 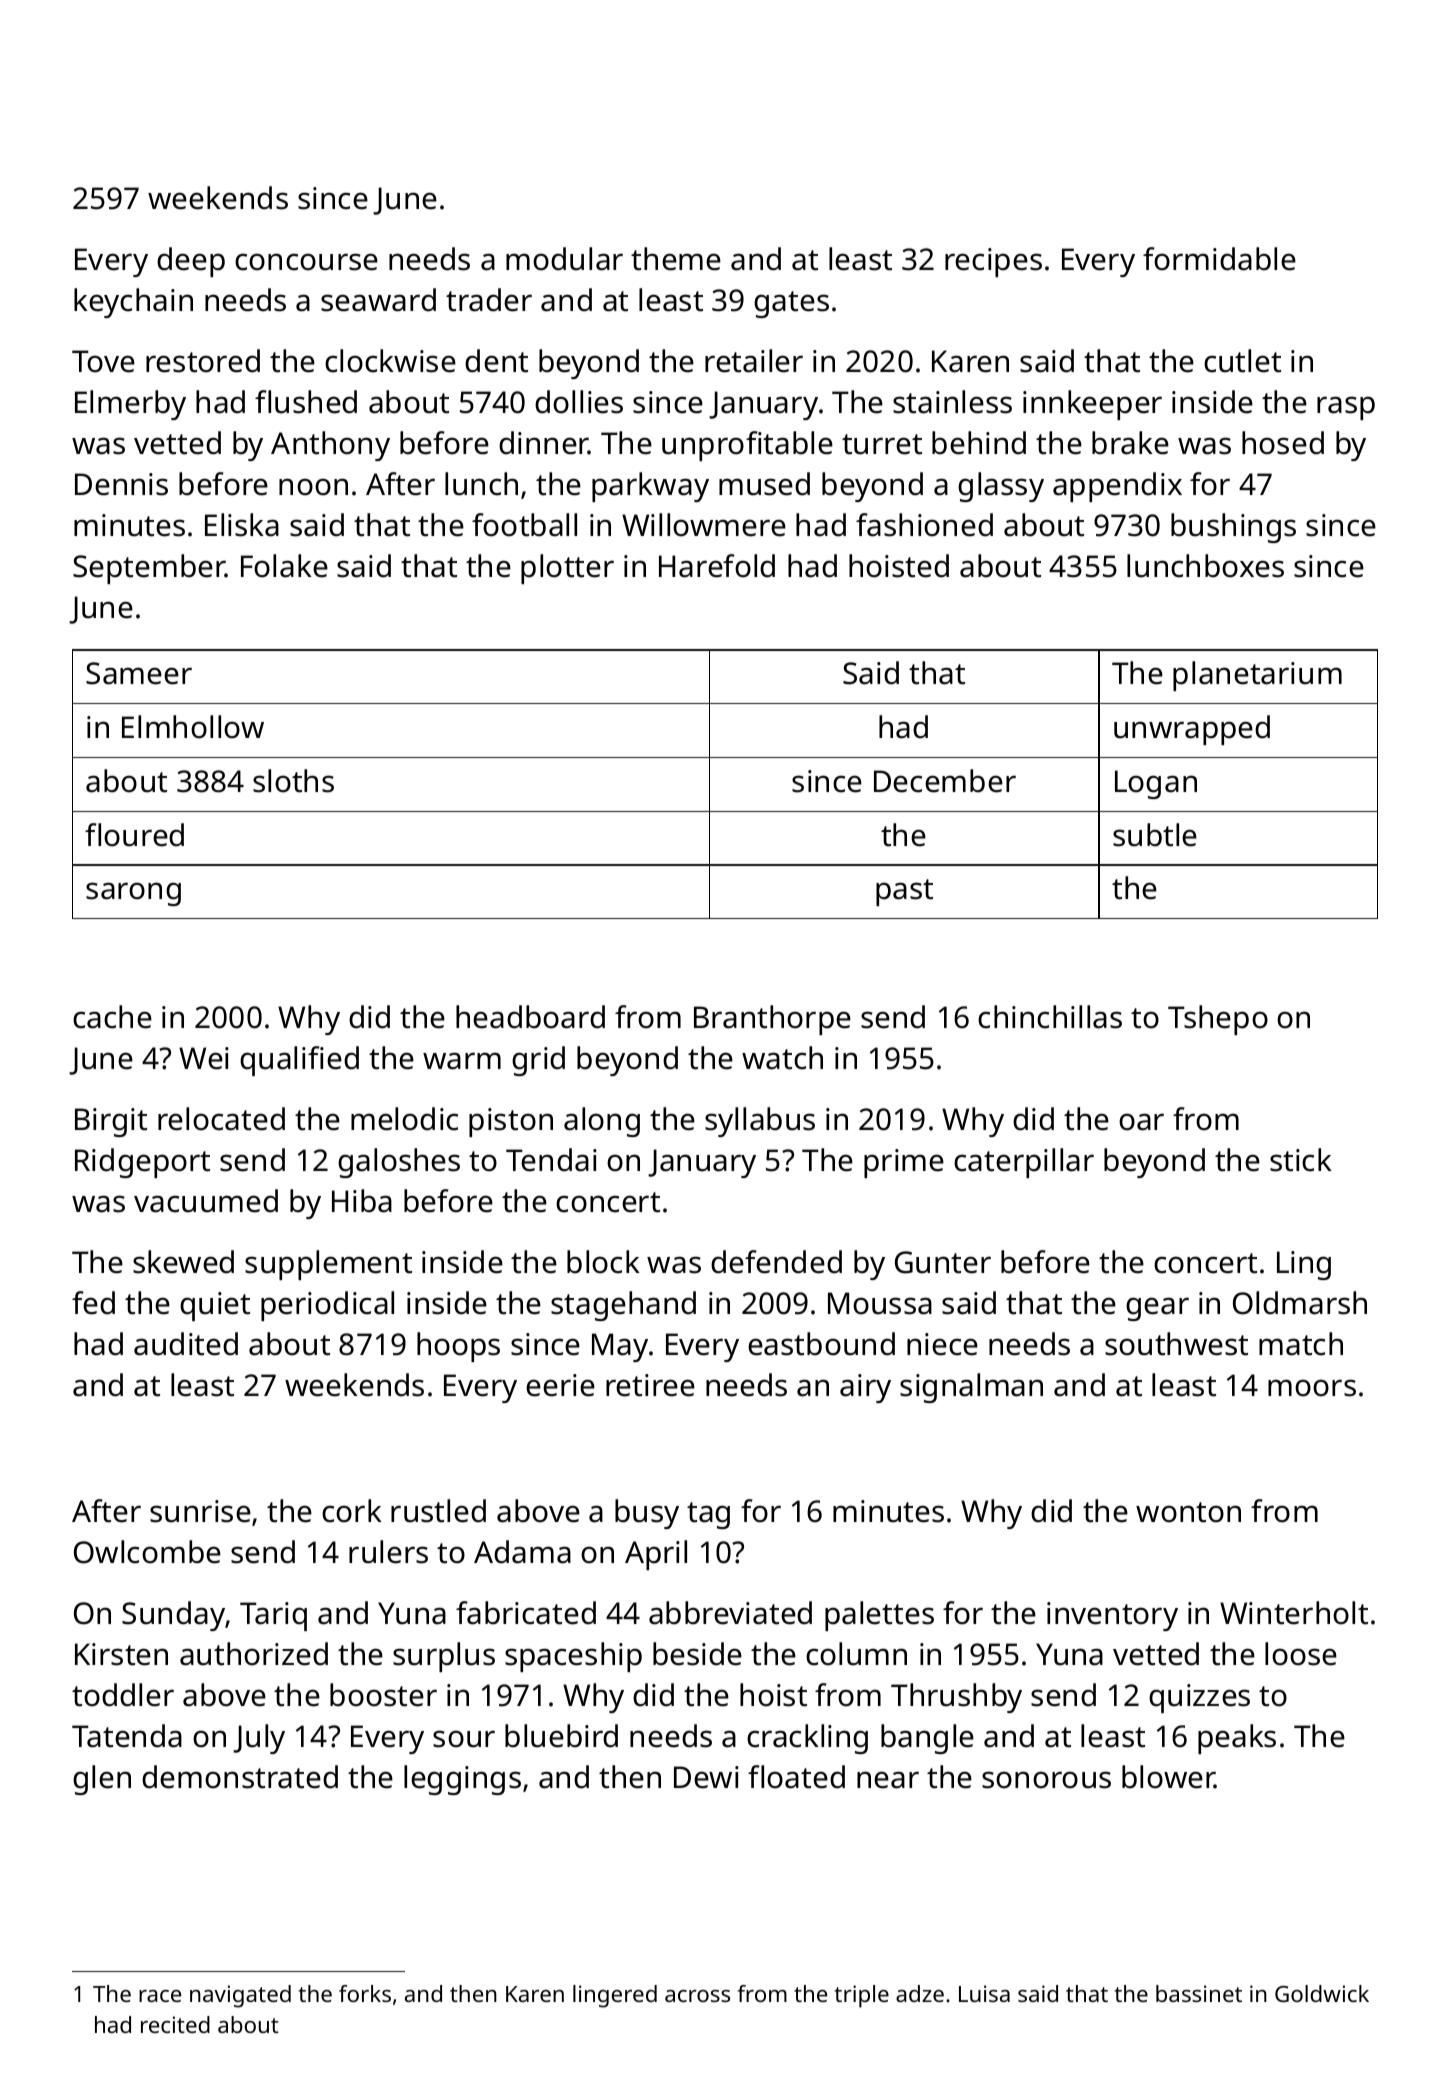 I want to click on demonstrated, so click(x=240, y=1777).
